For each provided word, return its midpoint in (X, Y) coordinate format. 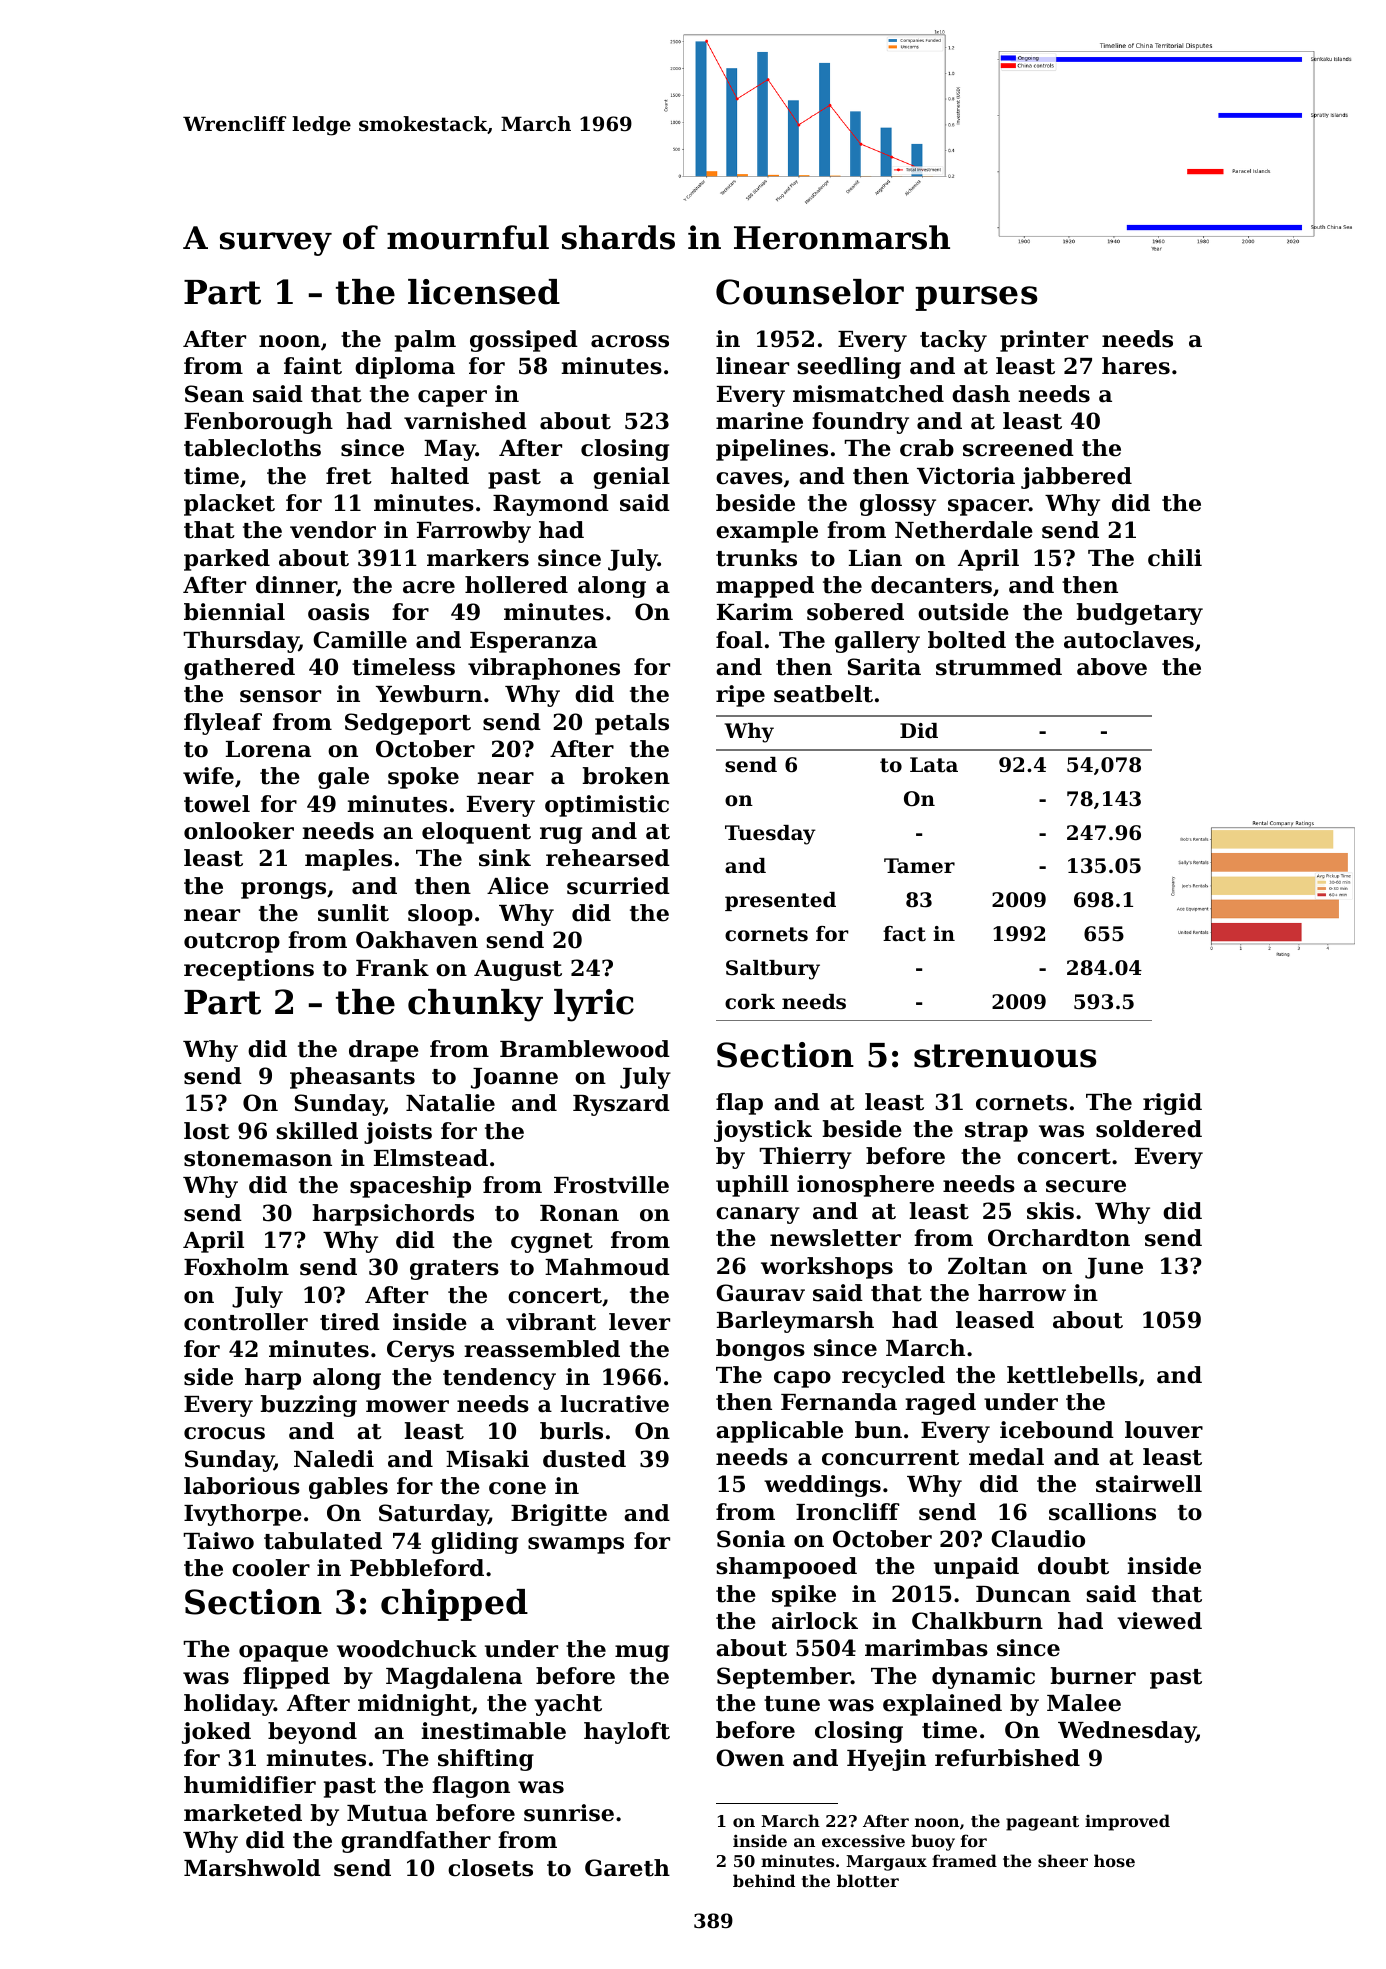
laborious (242, 1486)
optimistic (607, 806)
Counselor (810, 292)
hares (1136, 366)
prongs (283, 890)
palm (425, 341)
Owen (750, 1758)
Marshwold (252, 1868)
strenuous (1005, 1056)
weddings (822, 1486)
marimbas (926, 1648)
